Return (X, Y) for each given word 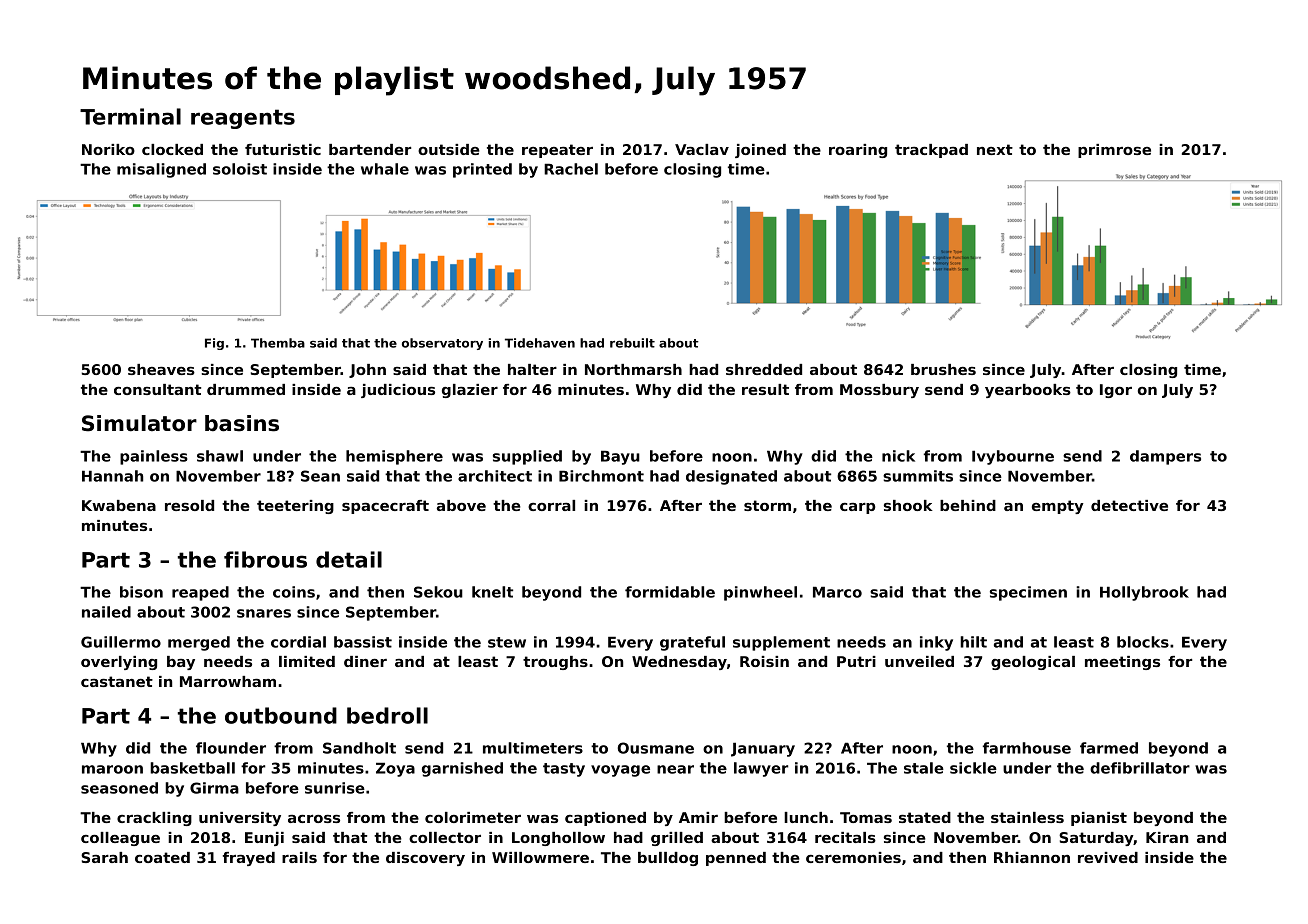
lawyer (761, 769)
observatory (442, 344)
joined (760, 151)
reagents (243, 119)
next (995, 149)
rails (299, 857)
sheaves (161, 369)
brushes (943, 369)
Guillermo (121, 642)
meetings (1122, 663)
